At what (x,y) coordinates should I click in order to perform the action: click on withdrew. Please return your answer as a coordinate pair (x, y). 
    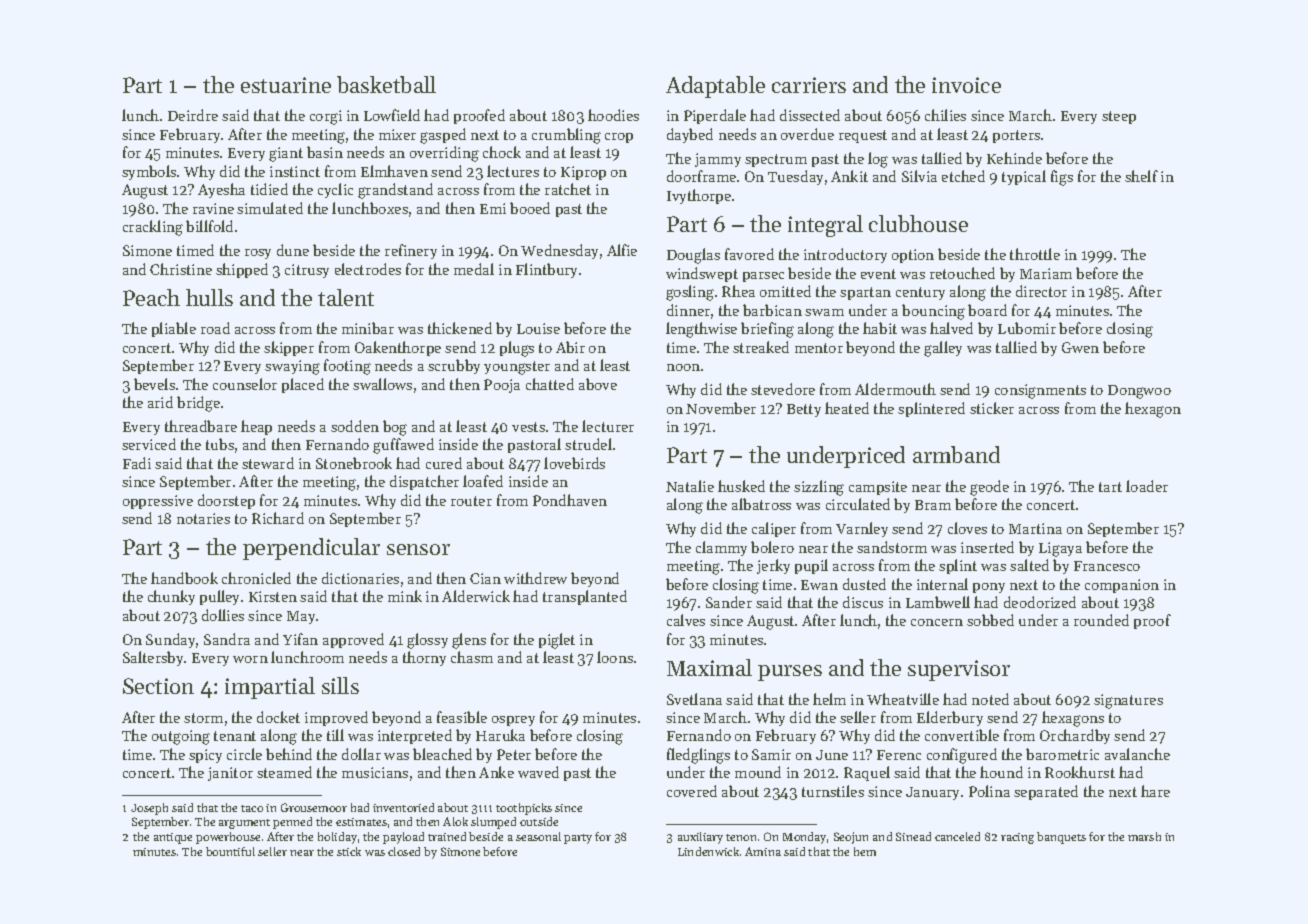
    Looking at the image, I should click on (535, 578).
